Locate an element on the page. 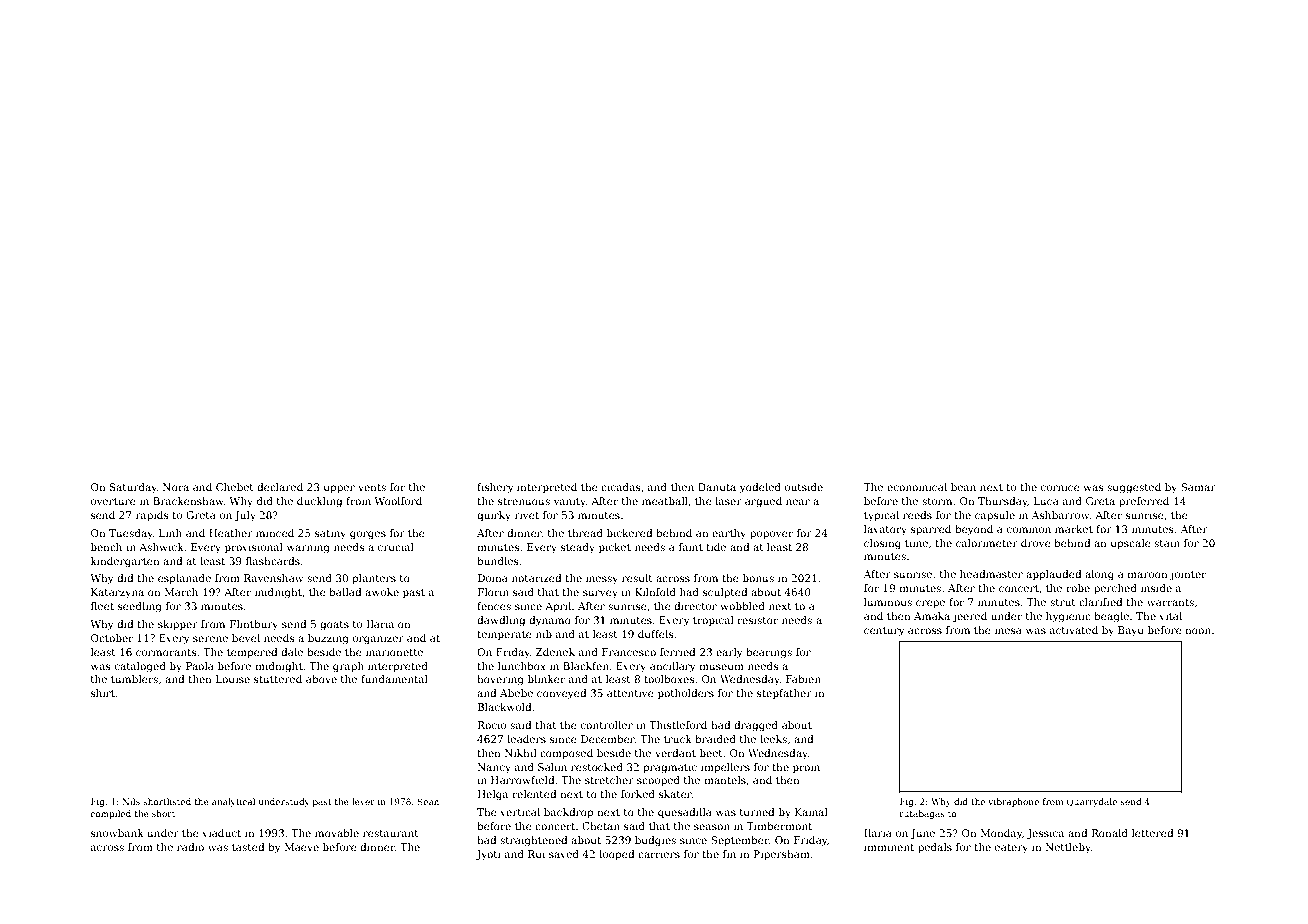 This page has width=1308, height=924. upscale is located at coordinates (1131, 544).
